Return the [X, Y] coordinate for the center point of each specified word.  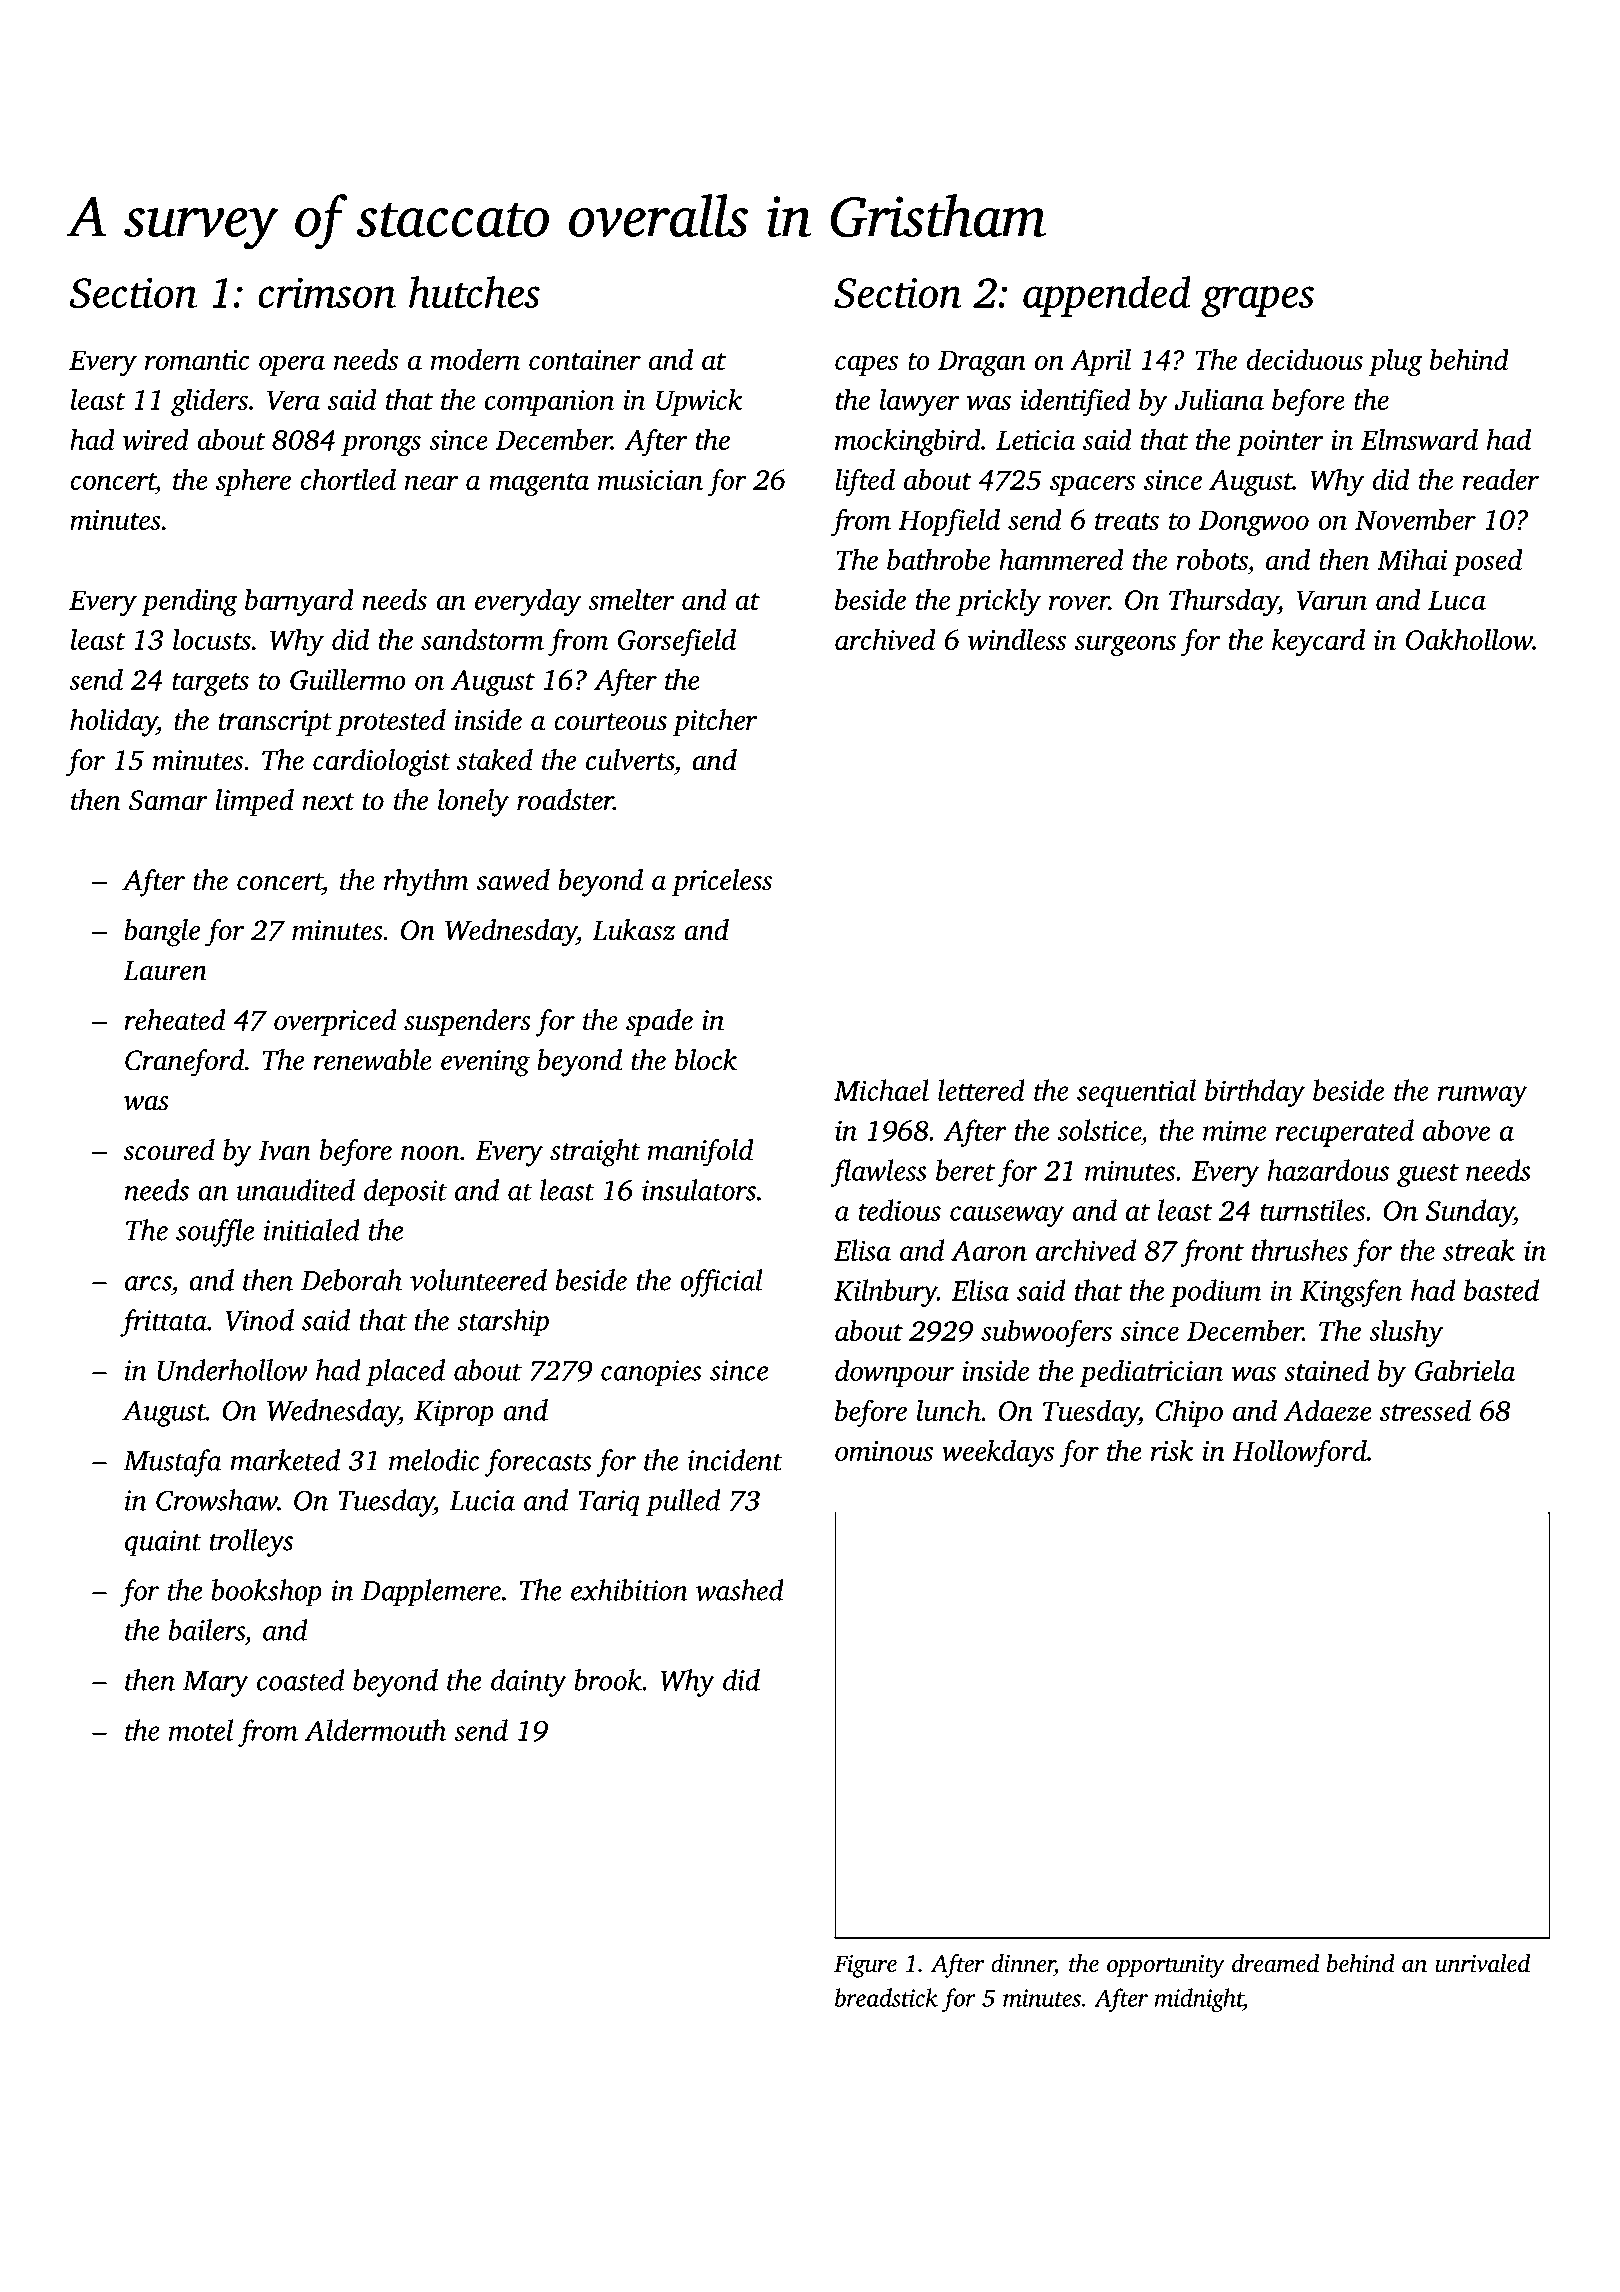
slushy [1406, 1333]
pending [189, 602]
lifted [865, 482]
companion [549, 403]
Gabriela [1465, 1370]
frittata [163, 1323]
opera [292, 365]
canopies [651, 1373]
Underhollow [232, 1370]
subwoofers [1046, 1333]
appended [1107, 296]
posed [1487, 562]
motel [201, 1730]
